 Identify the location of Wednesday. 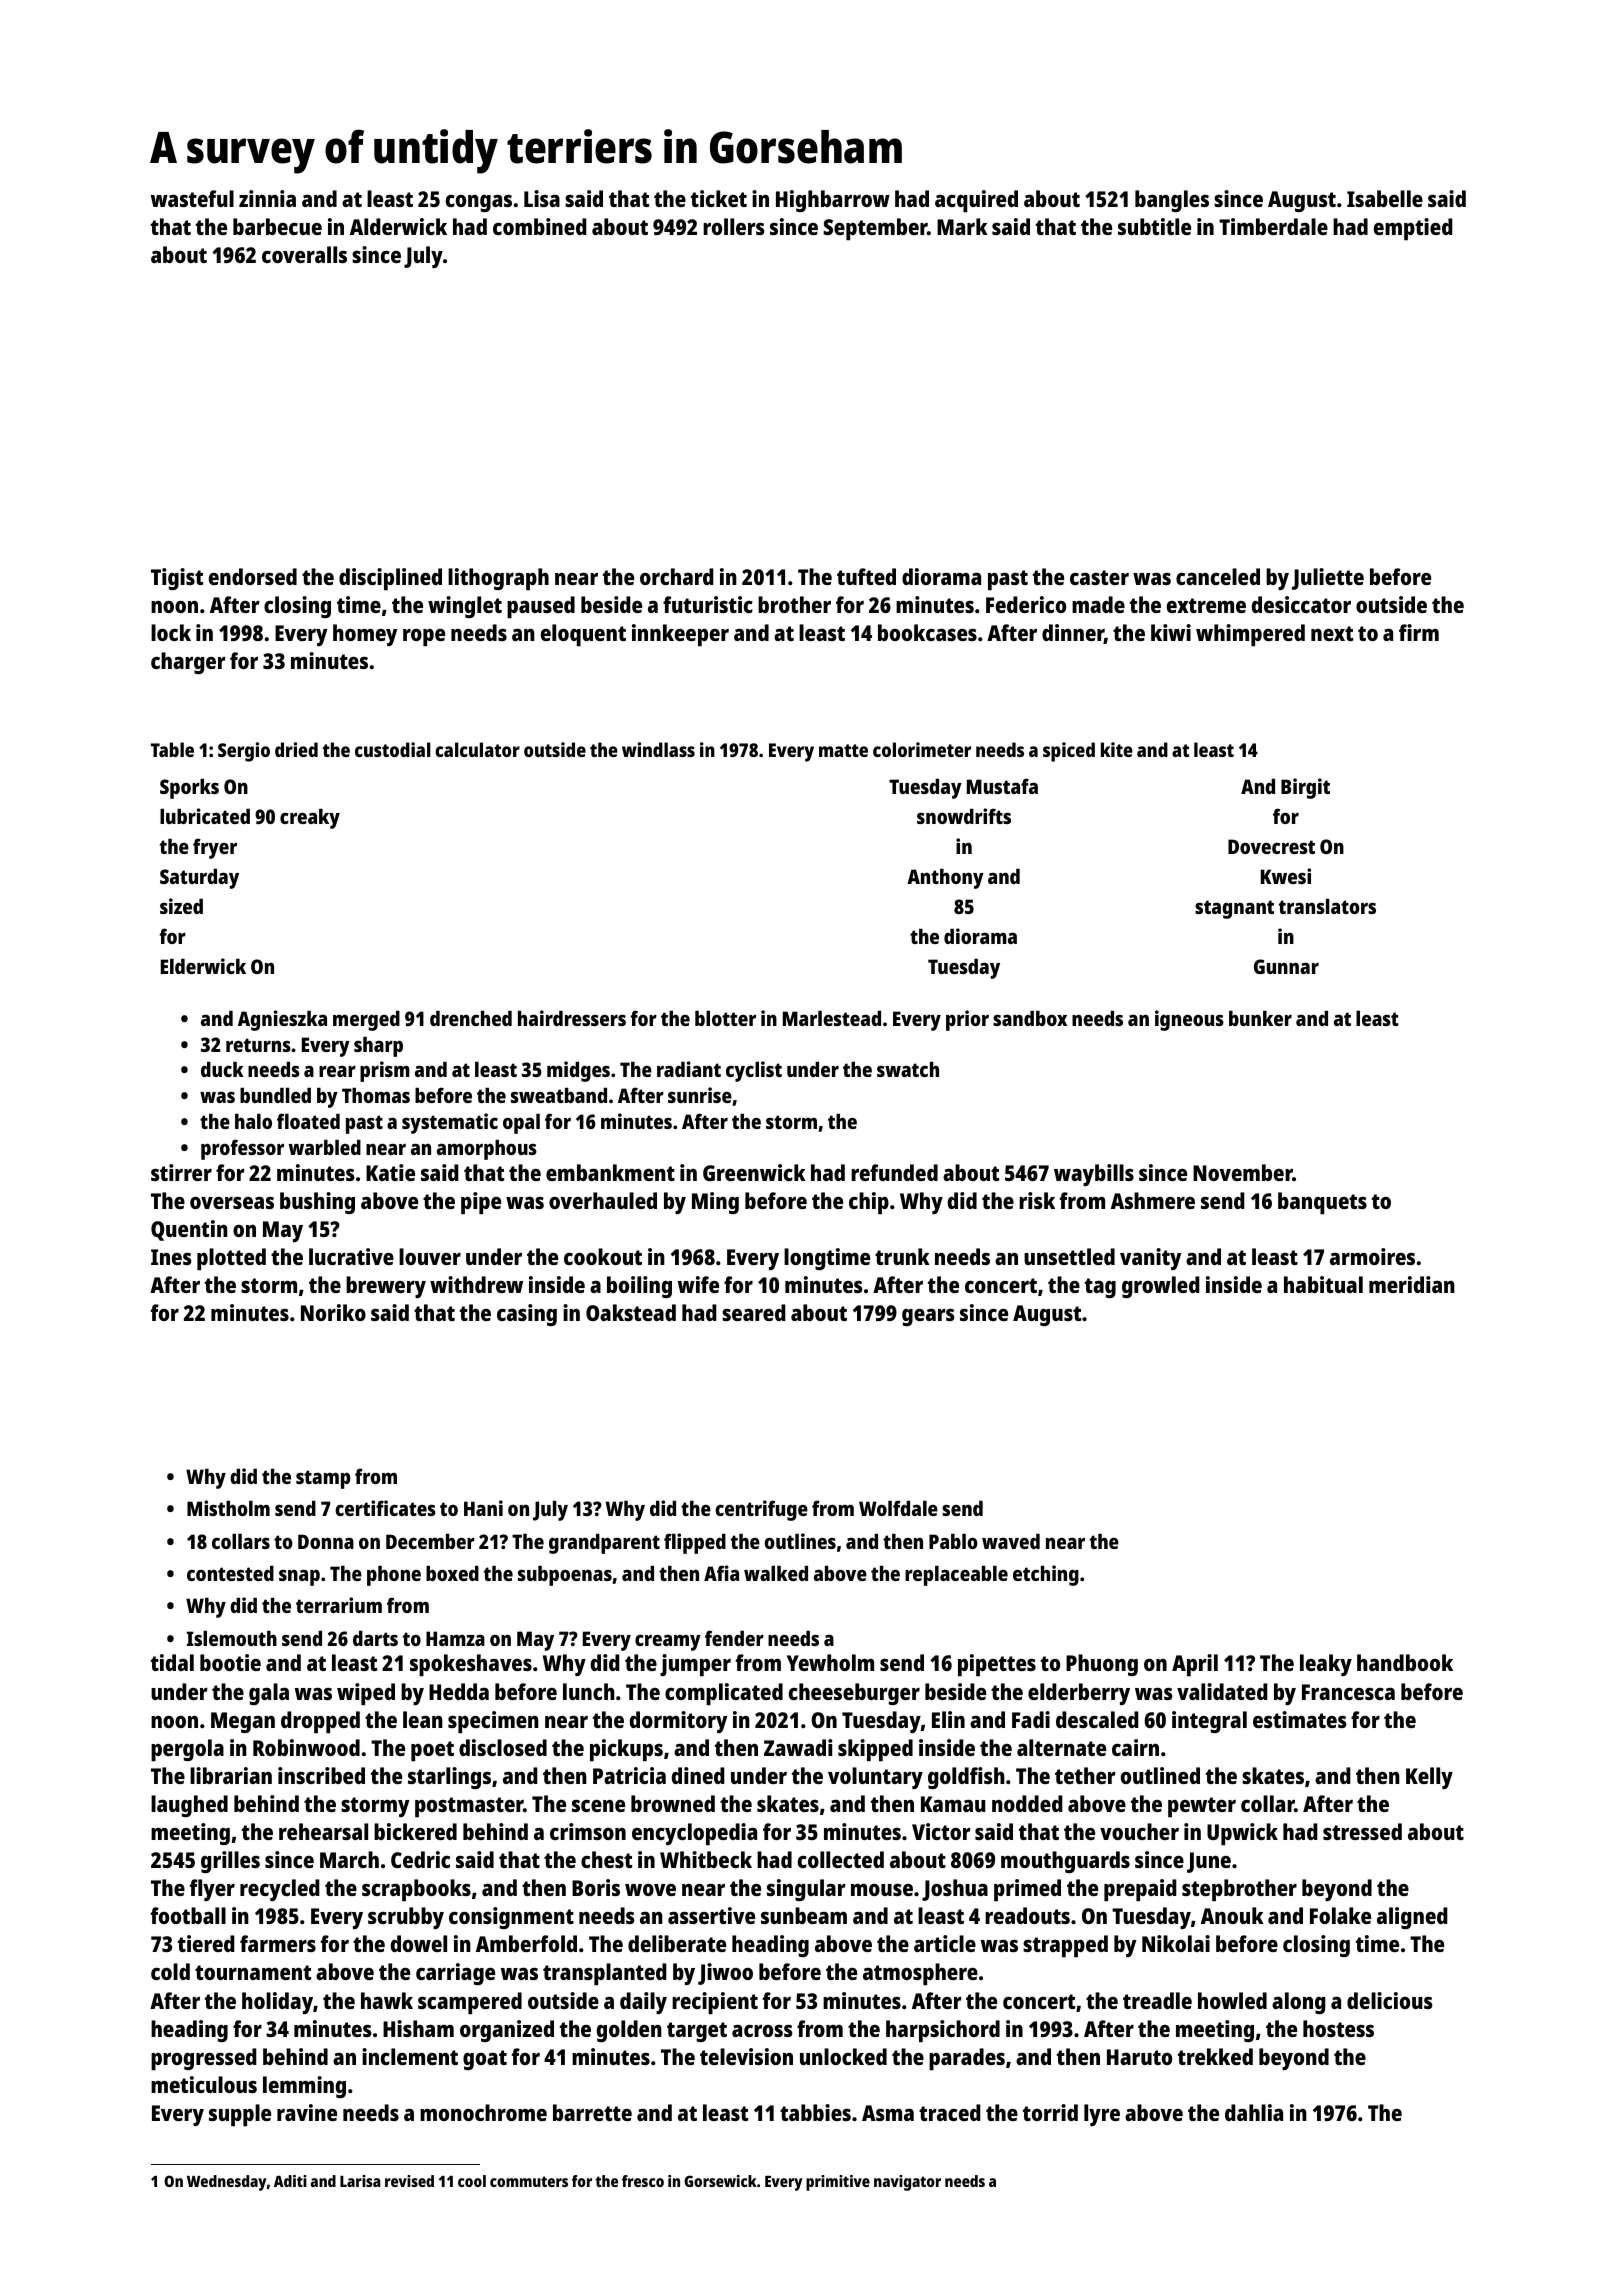
(227, 2183).
